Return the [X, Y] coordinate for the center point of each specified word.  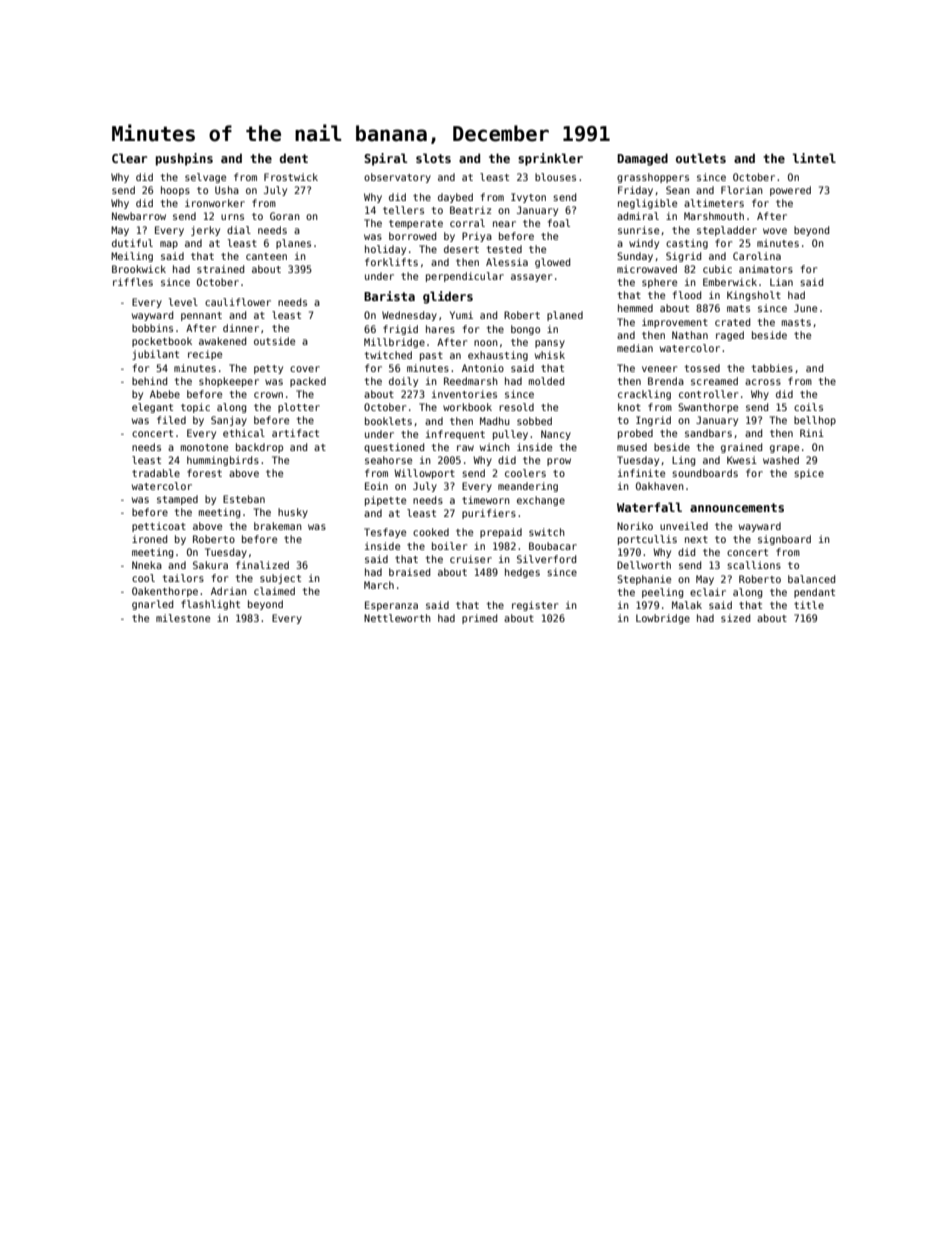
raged [730, 336]
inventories [464, 394]
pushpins [184, 159]
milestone [183, 618]
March [379, 585]
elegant [152, 408]
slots [433, 158]
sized [735, 618]
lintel [814, 158]
